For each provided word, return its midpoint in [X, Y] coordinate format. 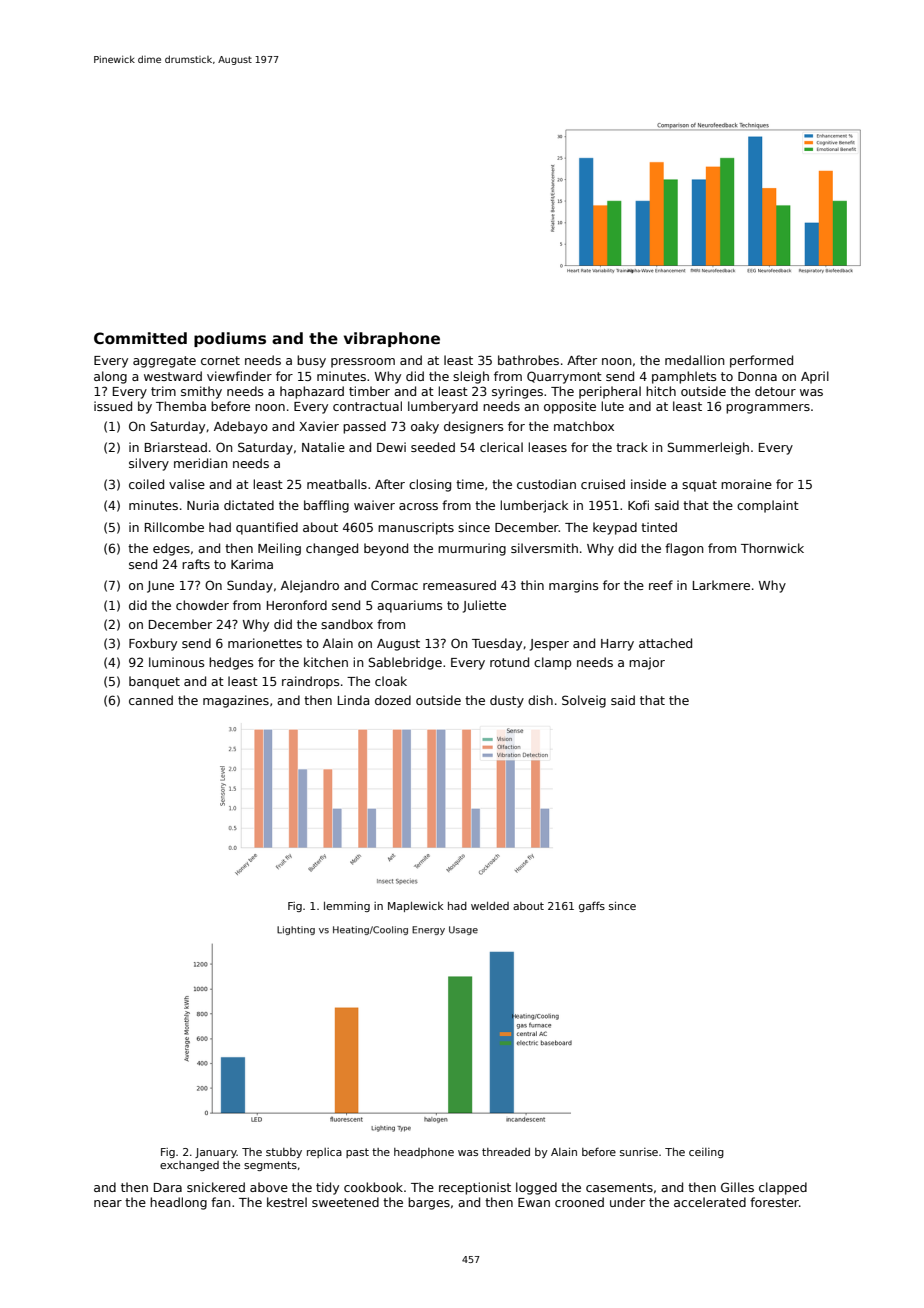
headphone [424, 1153]
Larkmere [721, 585]
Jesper [549, 645]
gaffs [592, 906]
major [647, 663]
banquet [154, 682]
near [108, 1203]
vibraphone [392, 339]
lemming [347, 907]
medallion [694, 360]
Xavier [319, 426]
